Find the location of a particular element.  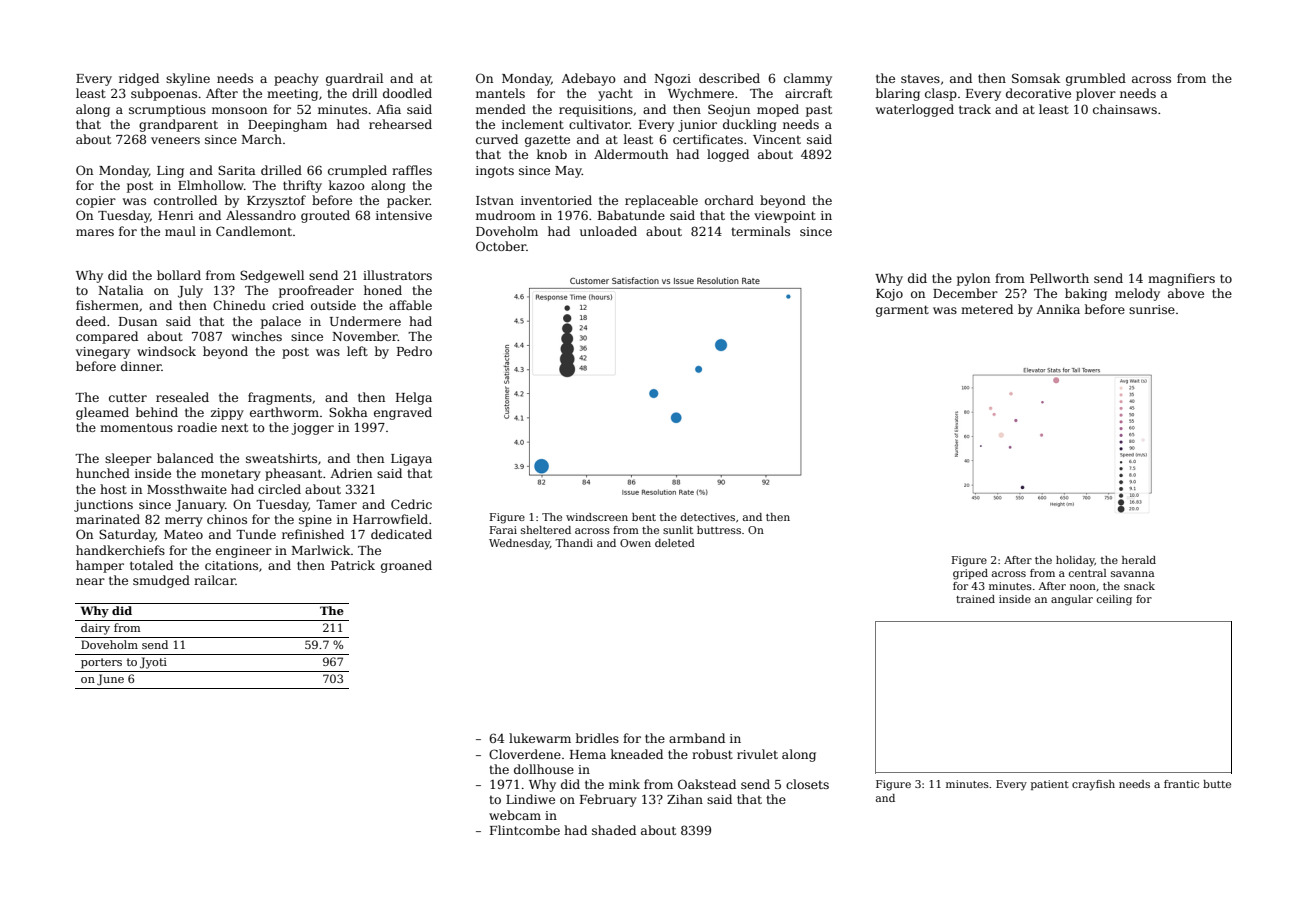

pheasant is located at coordinates (293, 474).
